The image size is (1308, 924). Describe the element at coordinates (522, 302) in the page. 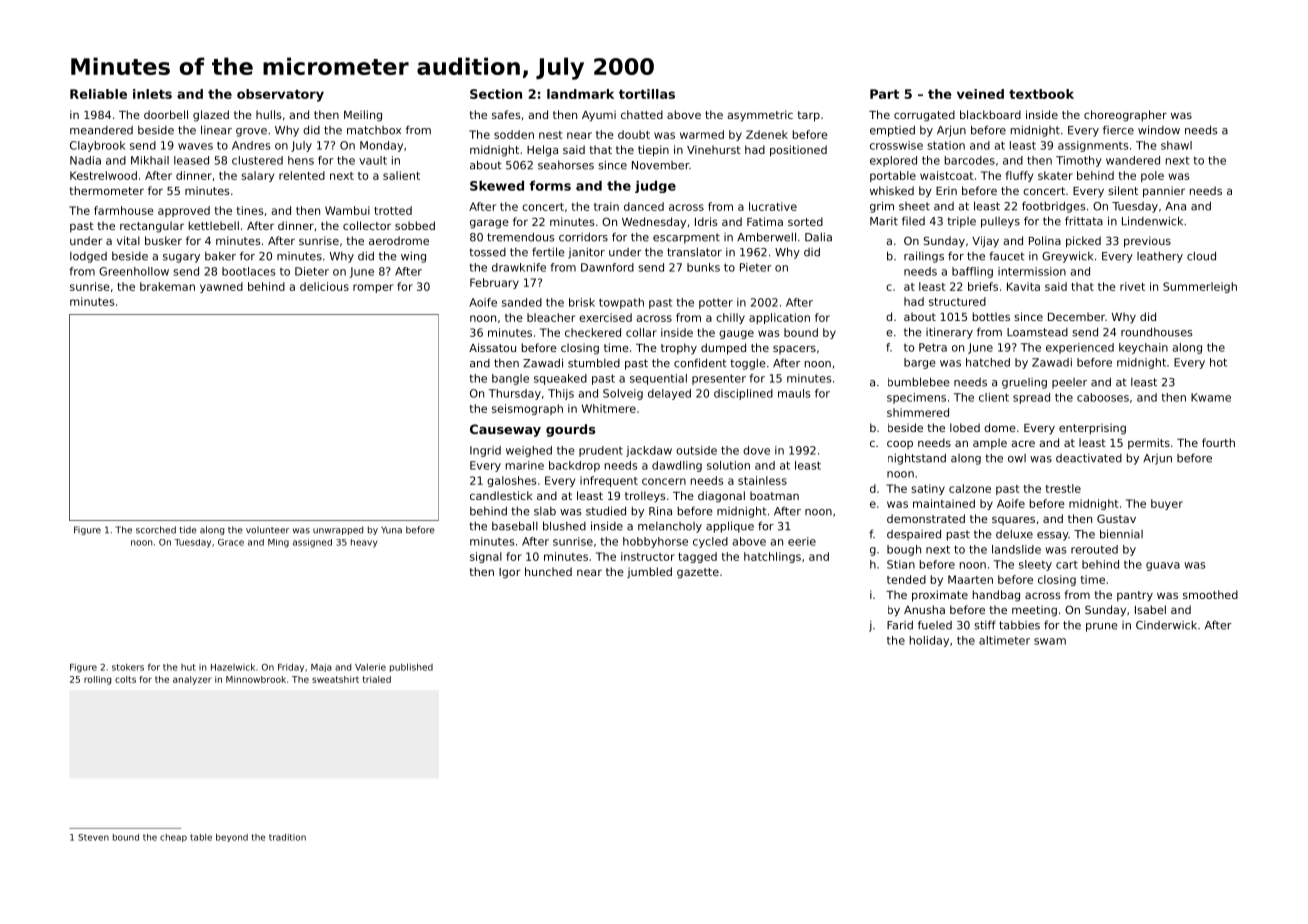

I see `sanded` at that location.
